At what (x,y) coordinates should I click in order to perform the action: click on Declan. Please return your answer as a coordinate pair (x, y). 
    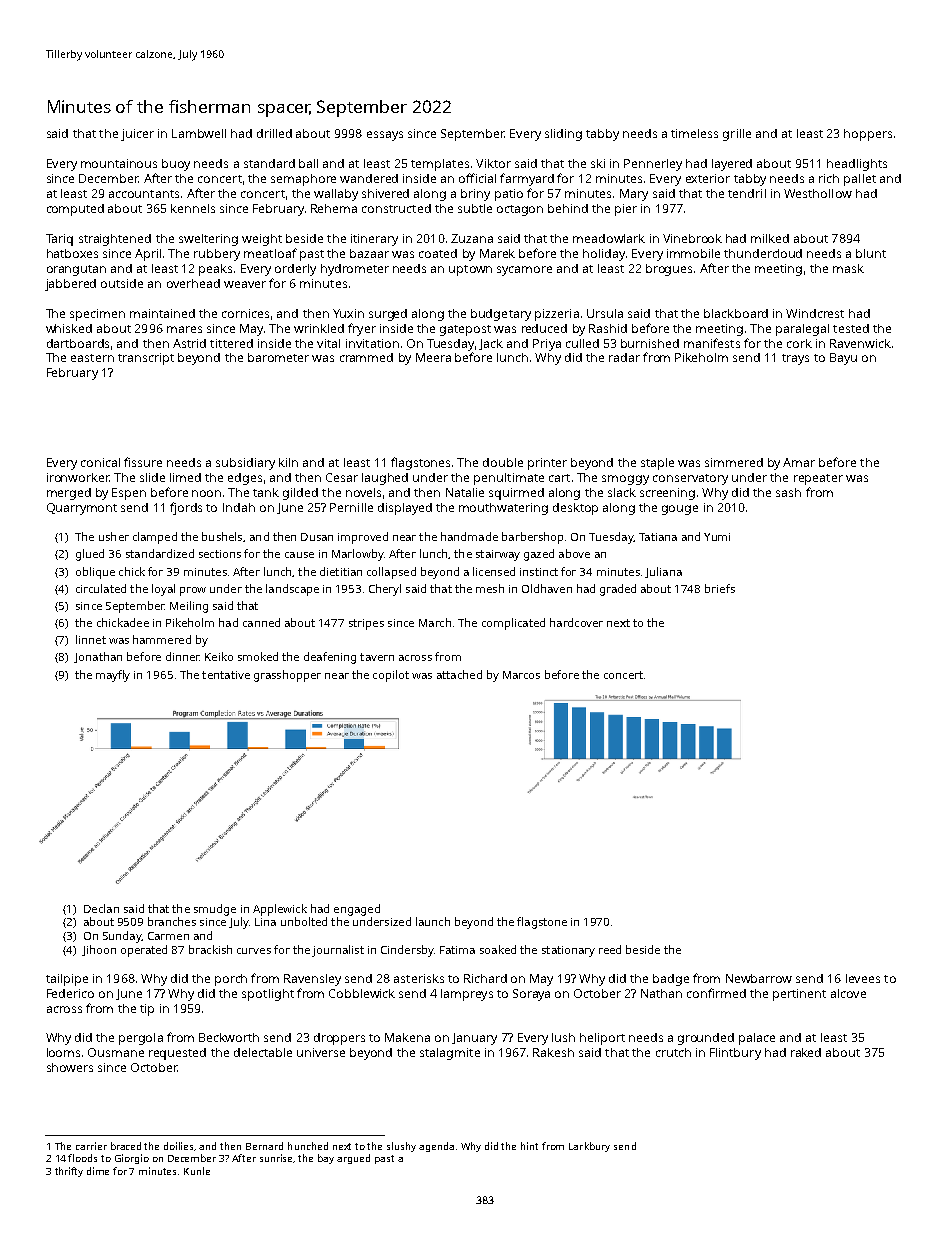
    Looking at the image, I should click on (101, 908).
